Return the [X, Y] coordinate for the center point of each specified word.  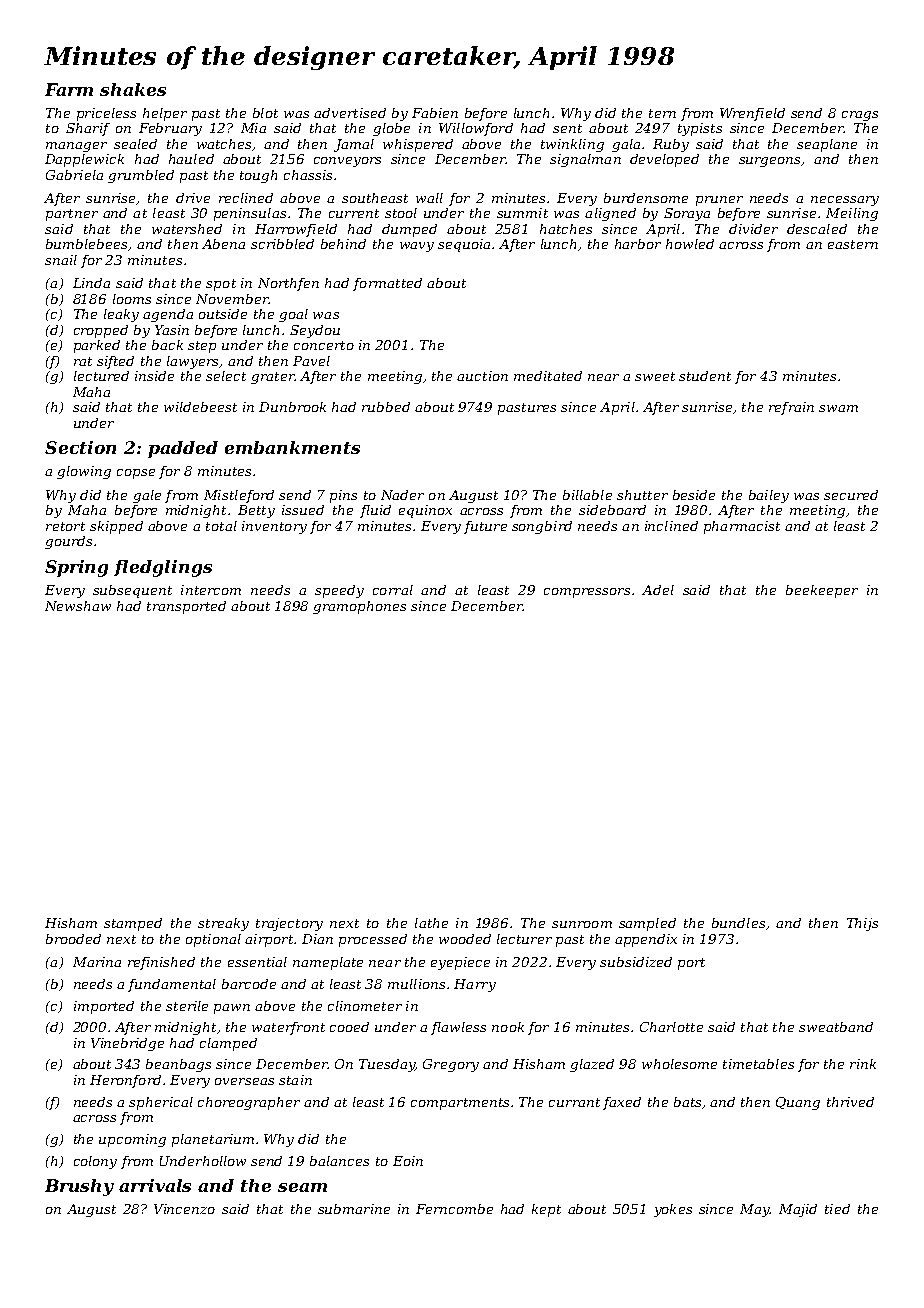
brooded [73, 939]
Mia [253, 128]
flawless [458, 1028]
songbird [542, 527]
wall [429, 198]
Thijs [862, 924]
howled [690, 244]
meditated [548, 376]
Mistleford [239, 496]
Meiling [852, 214]
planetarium [213, 1140]
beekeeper [822, 591]
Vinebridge [127, 1044]
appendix [646, 940]
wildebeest [200, 407]
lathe [431, 923]
